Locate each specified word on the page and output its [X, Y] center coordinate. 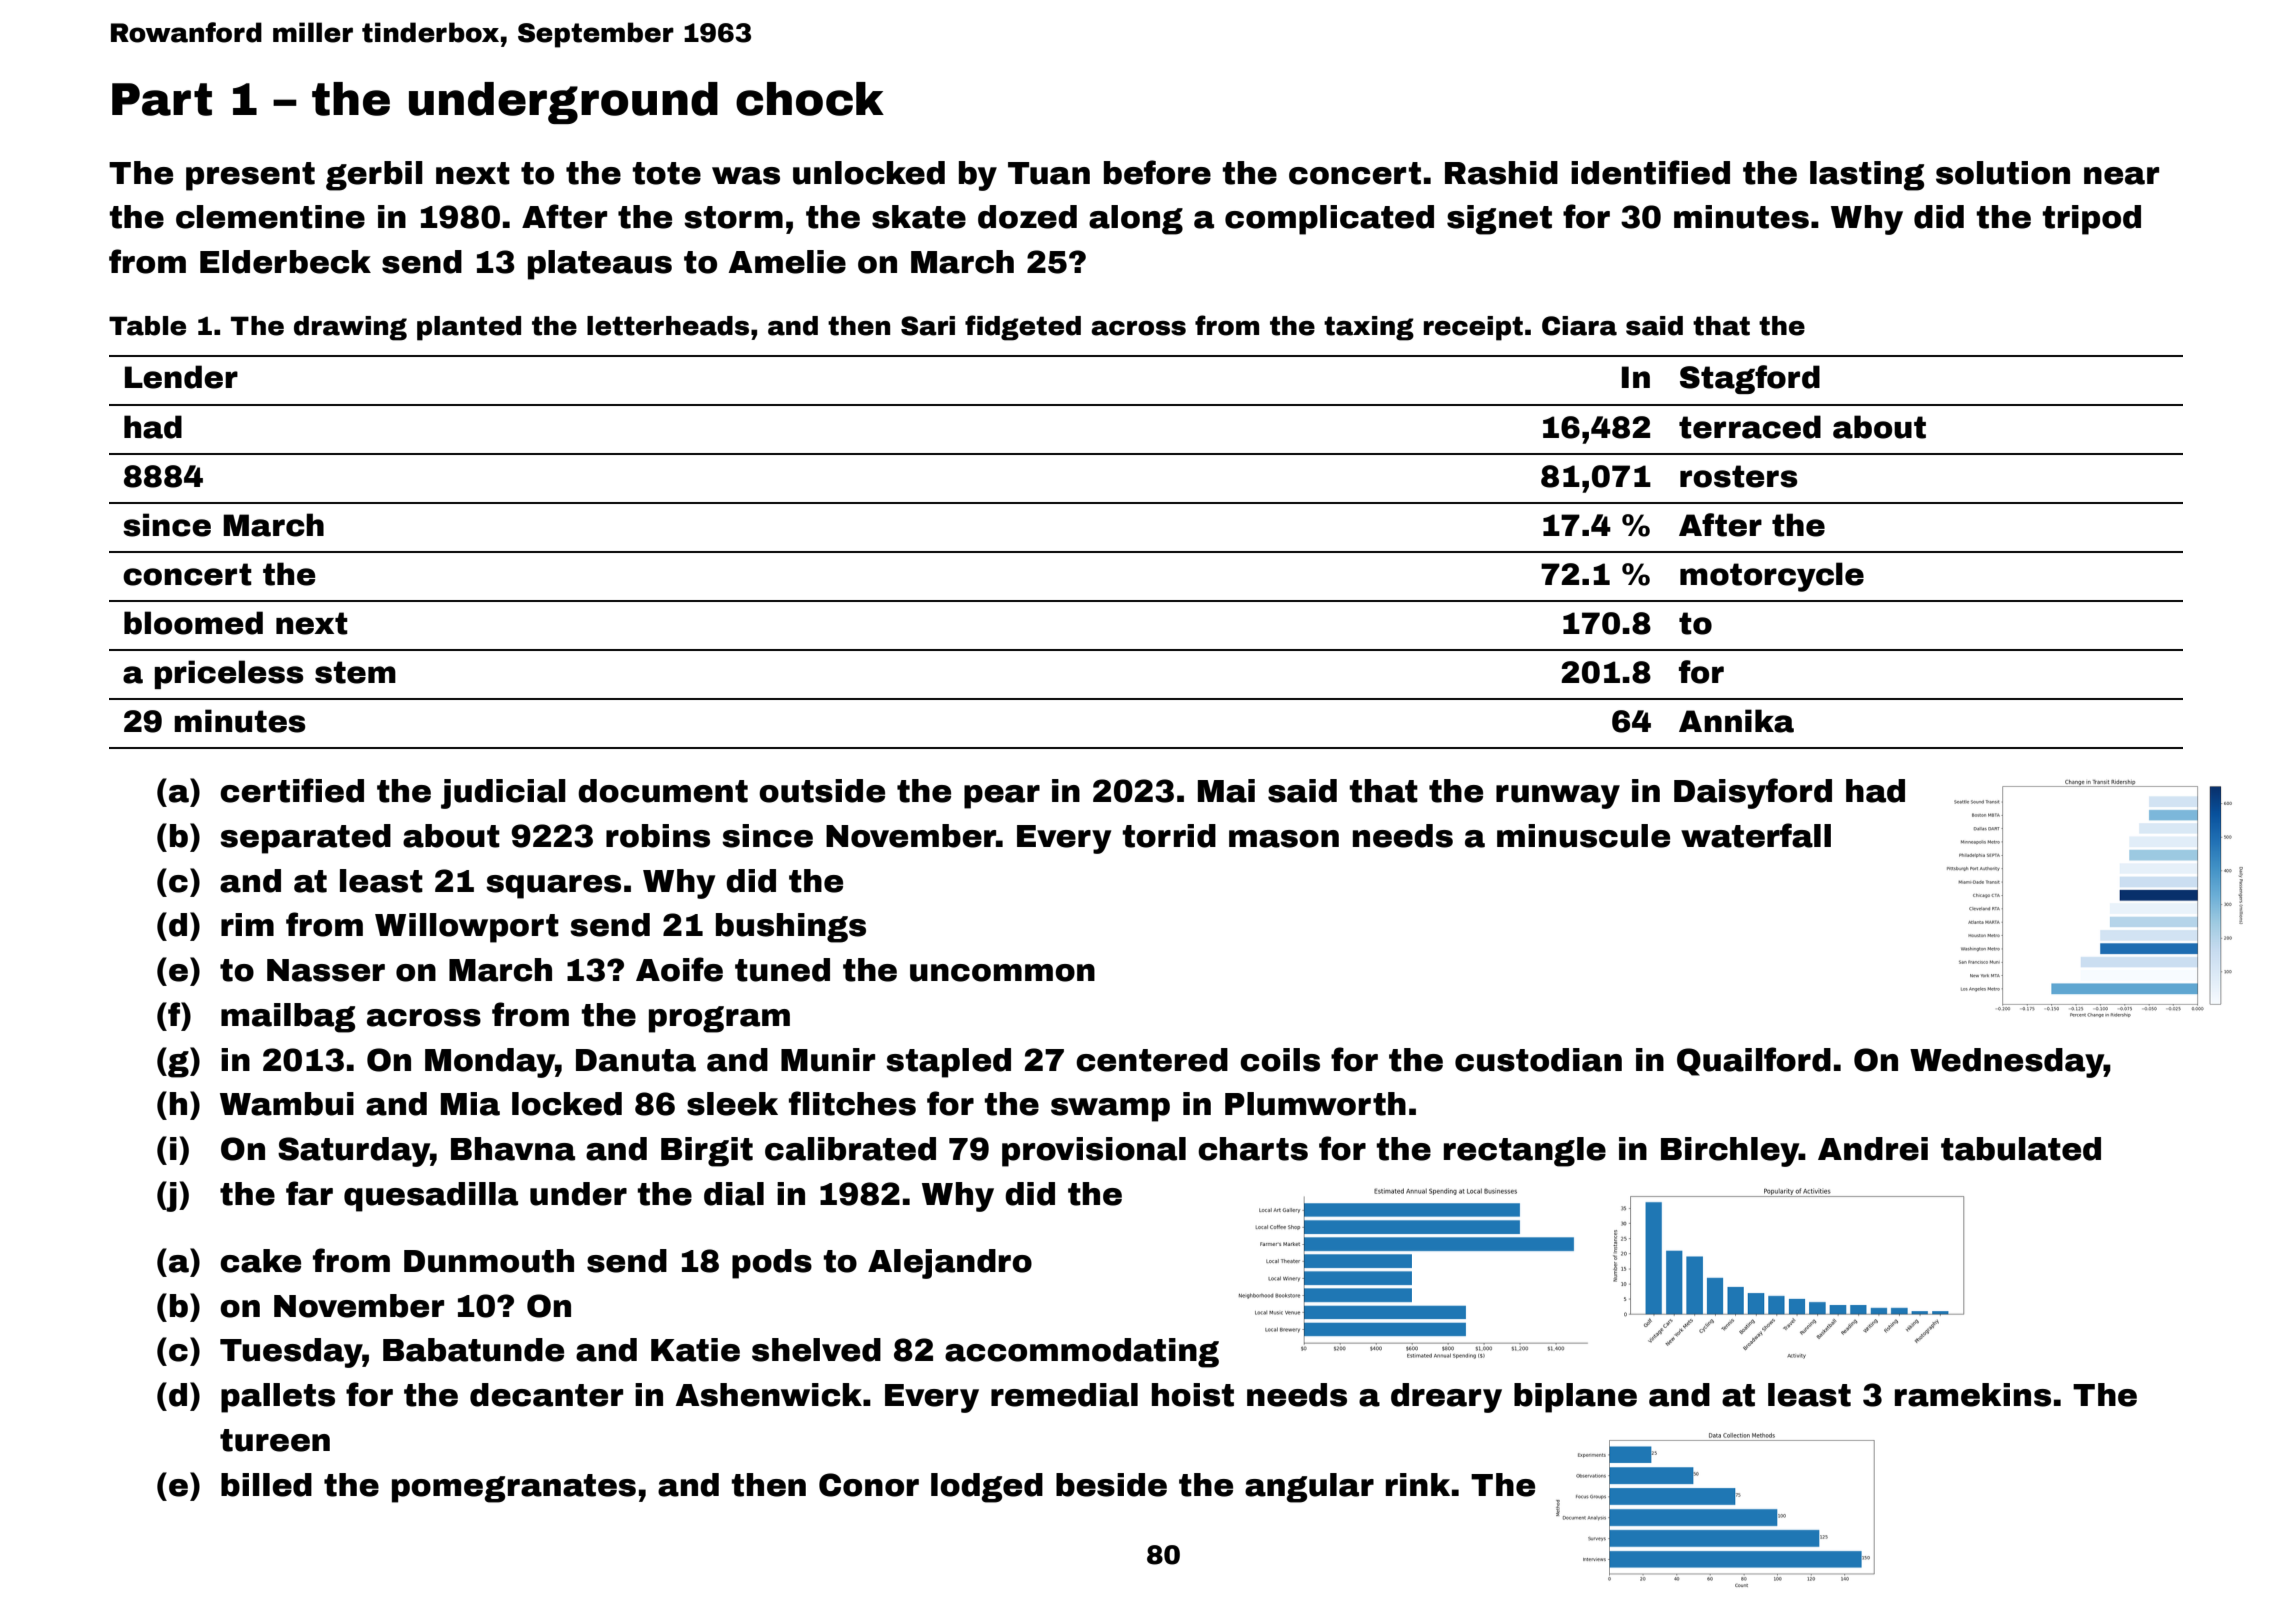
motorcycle [1772, 577]
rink [1418, 1484]
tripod [2091, 220]
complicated [1329, 220]
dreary [1446, 1398]
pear [1002, 797]
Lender [181, 377]
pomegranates [514, 1488]
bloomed [193, 623]
